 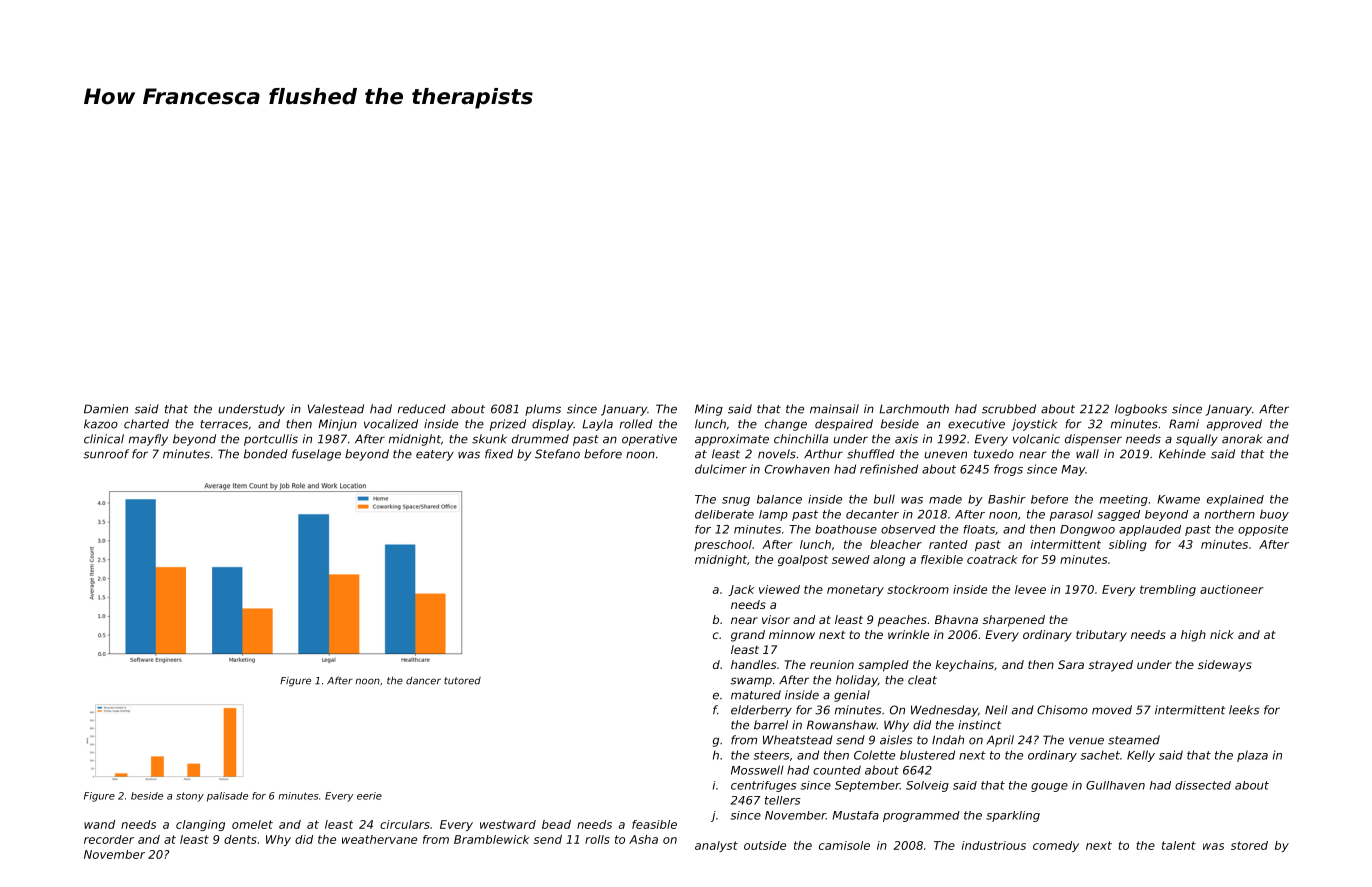 What do you see at coordinates (543, 410) in the screenshot?
I see `plums` at bounding box center [543, 410].
